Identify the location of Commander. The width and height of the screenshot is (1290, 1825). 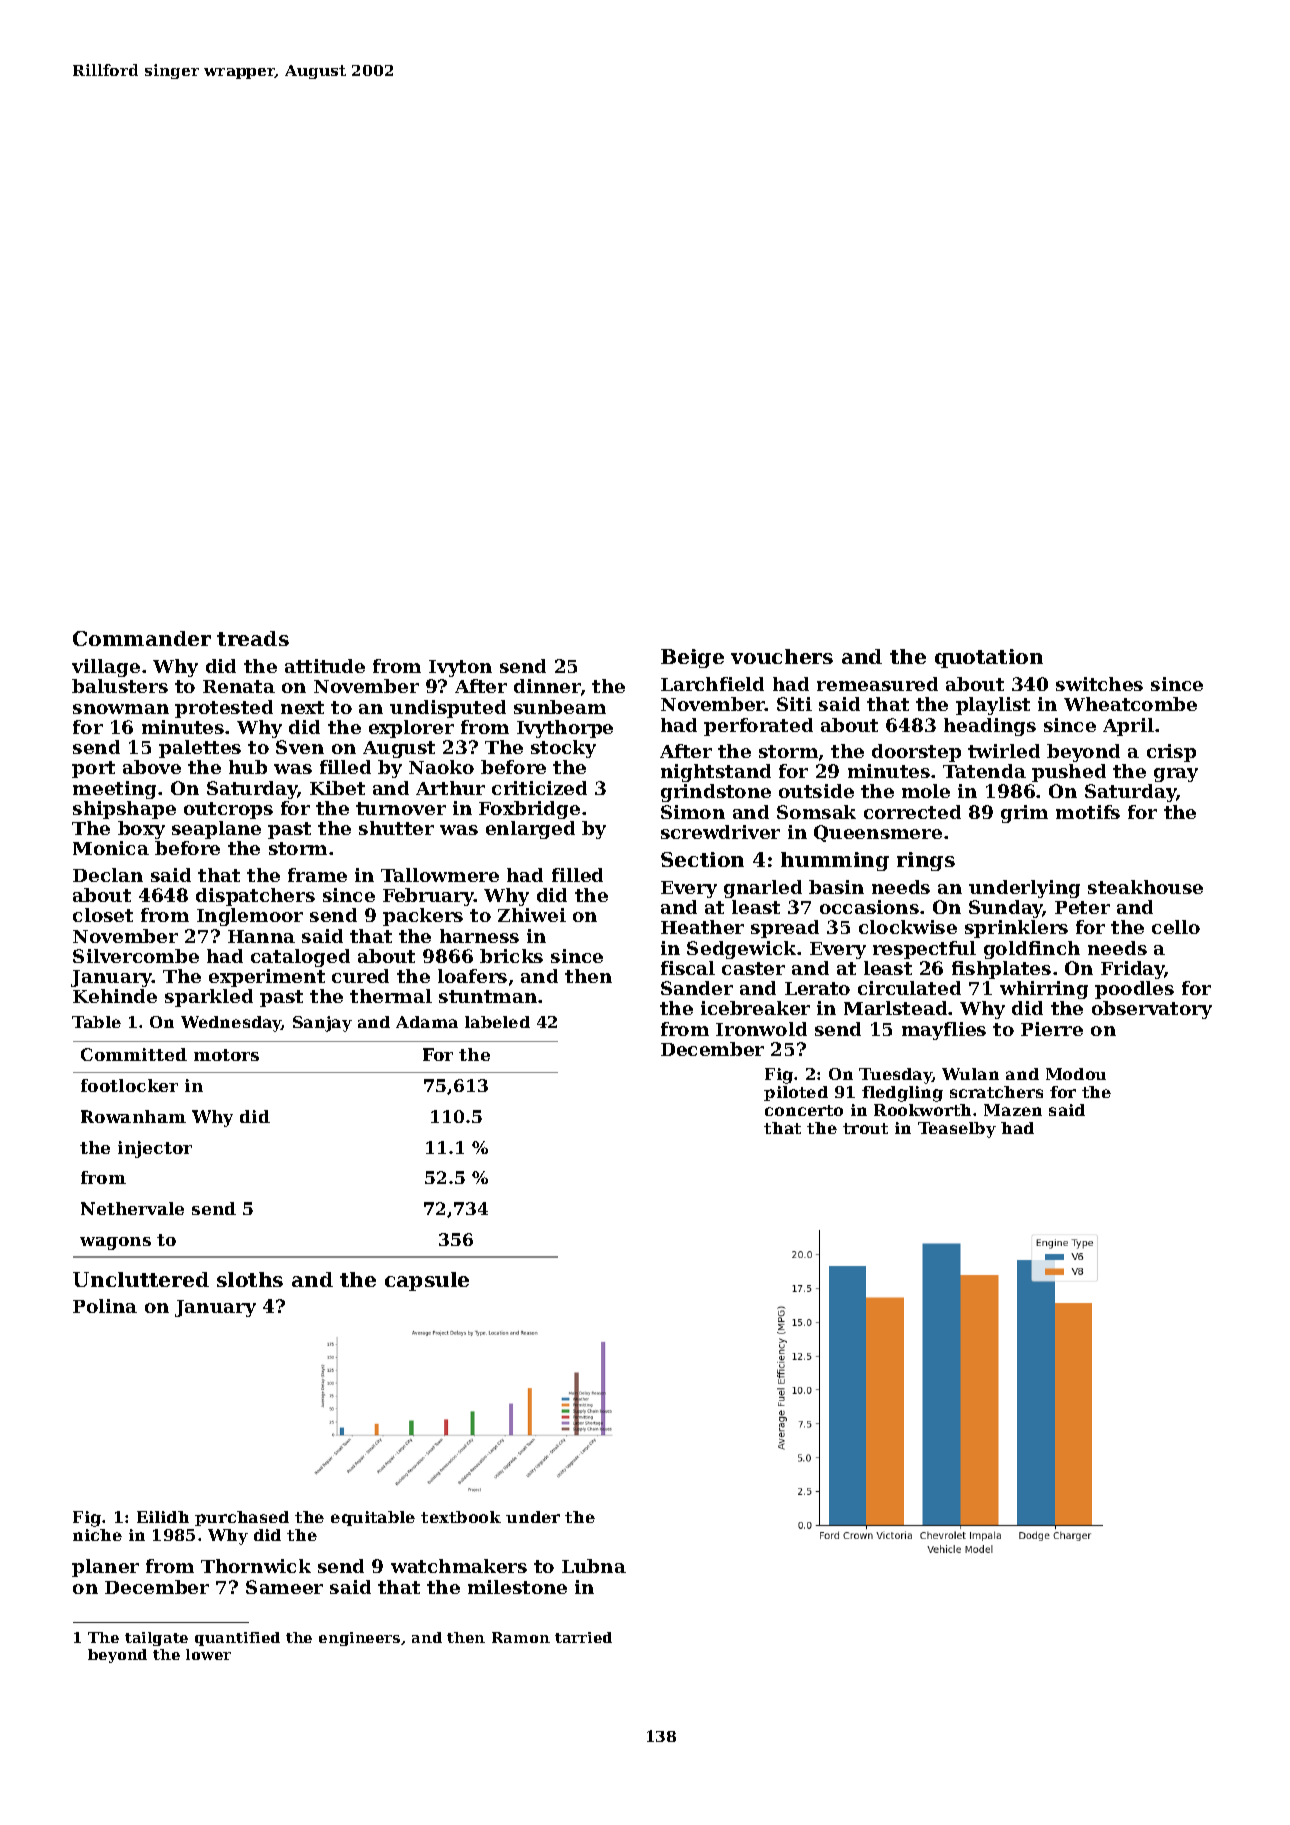
(142, 638).
